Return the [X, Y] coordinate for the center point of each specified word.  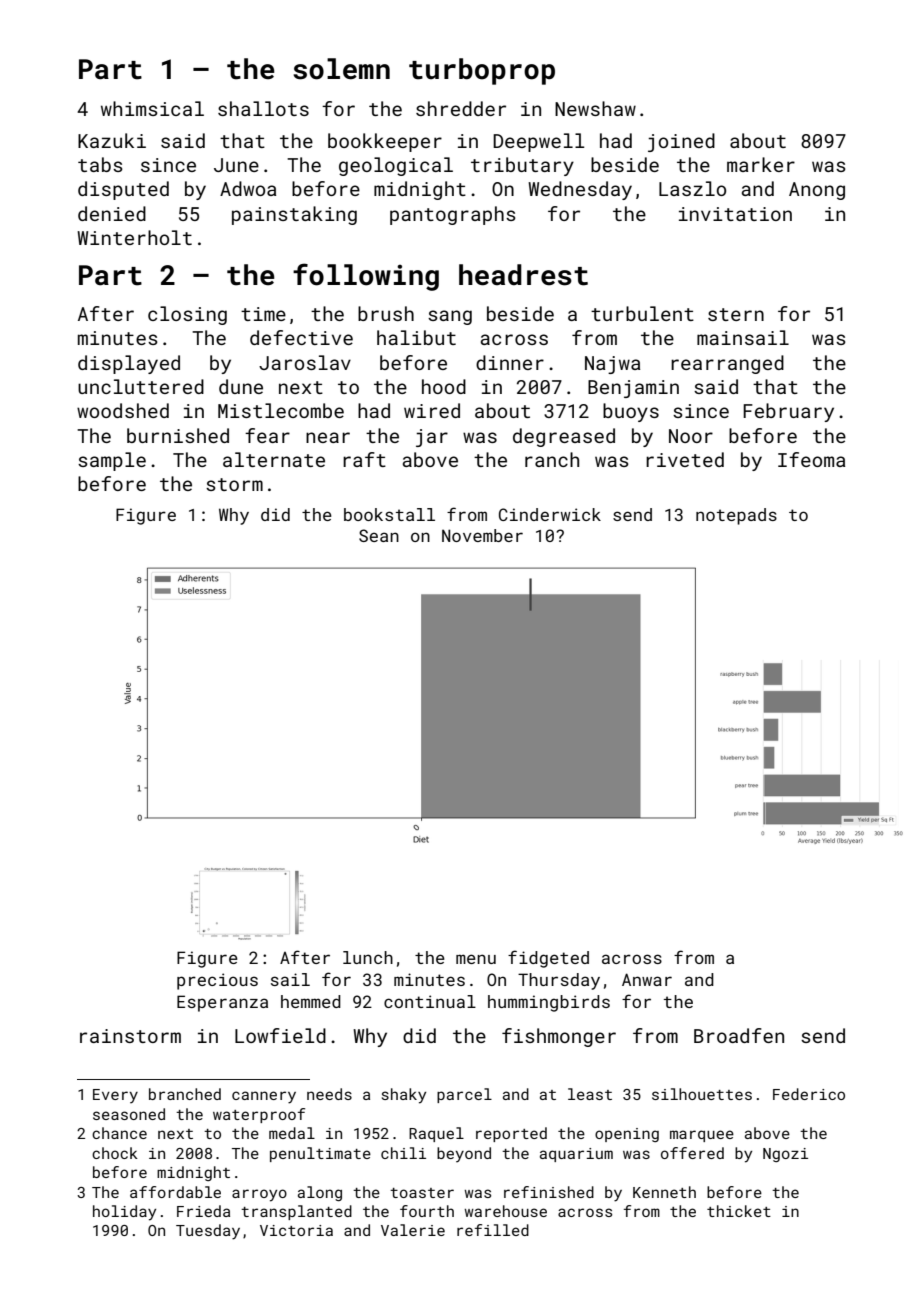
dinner [510, 362]
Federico [809, 1094]
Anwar [647, 979]
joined [681, 142]
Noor [691, 436]
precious [217, 981]
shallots [263, 108]
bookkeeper [385, 142]
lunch [368, 957]
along [320, 1193]
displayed [129, 364]
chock [115, 1153]
